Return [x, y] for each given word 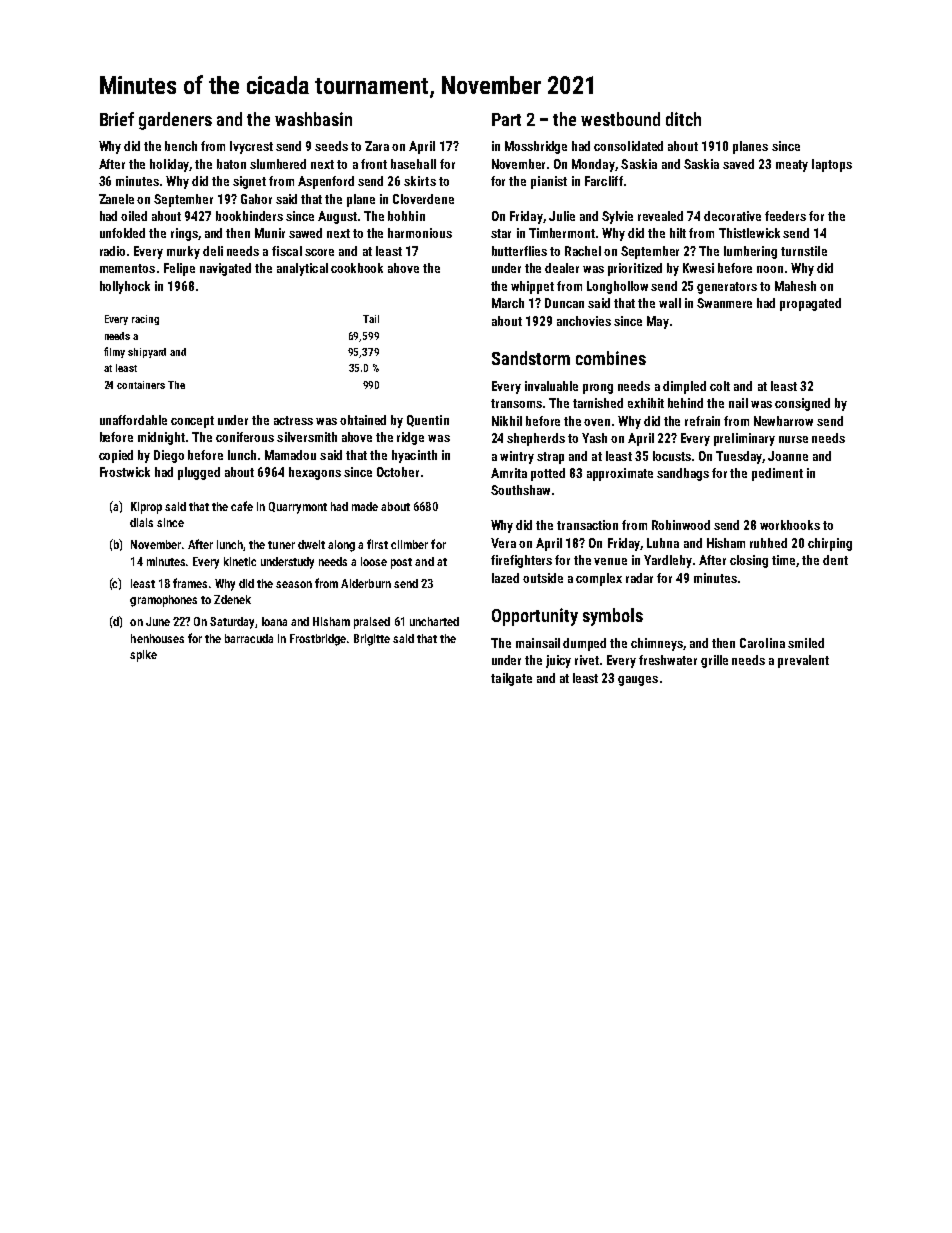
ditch [683, 119]
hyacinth [414, 456]
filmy [114, 352]
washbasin [313, 119]
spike [143, 656]
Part [506, 119]
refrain [702, 421]
